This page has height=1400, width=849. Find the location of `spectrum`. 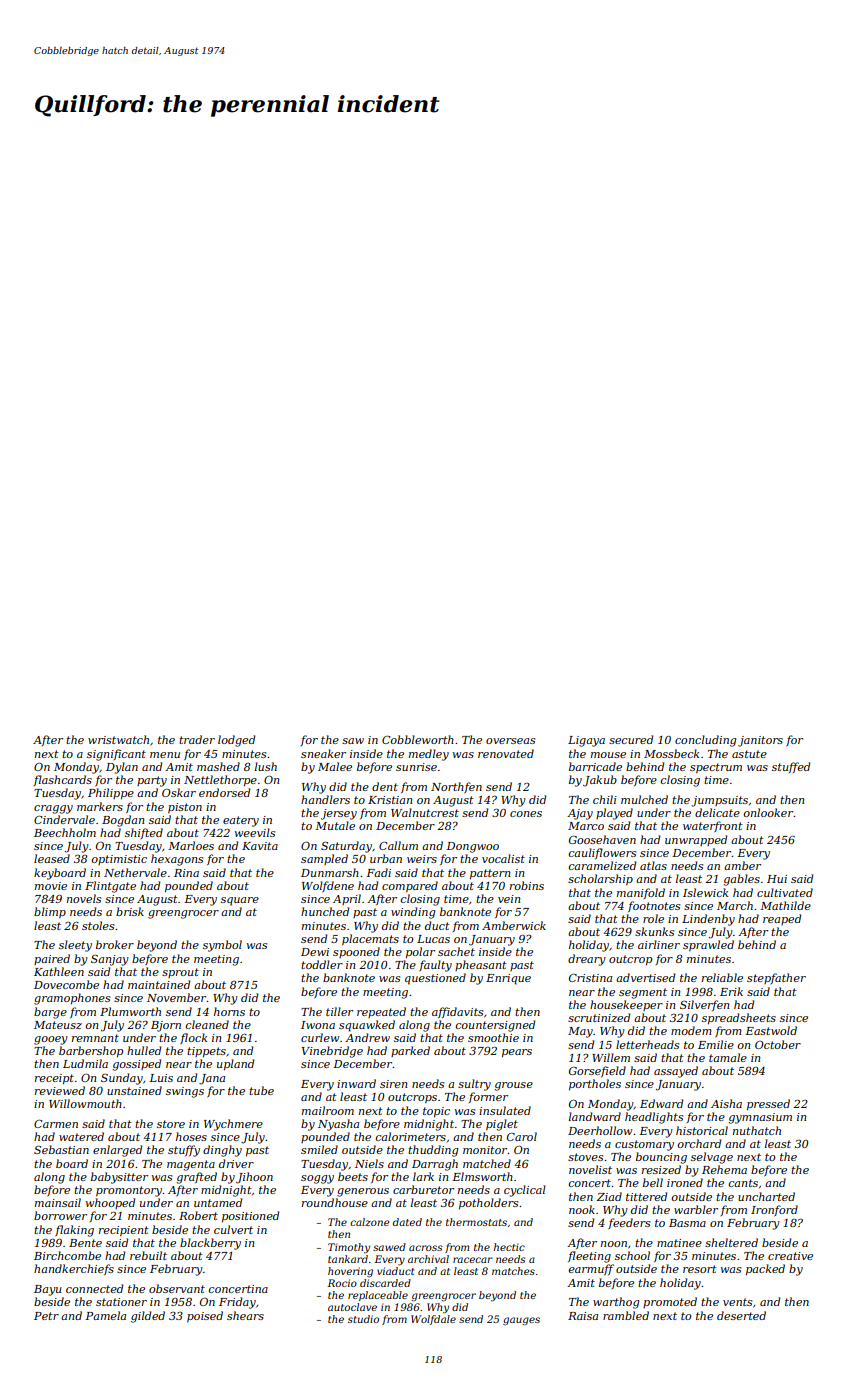

spectrum is located at coordinates (716, 768).
